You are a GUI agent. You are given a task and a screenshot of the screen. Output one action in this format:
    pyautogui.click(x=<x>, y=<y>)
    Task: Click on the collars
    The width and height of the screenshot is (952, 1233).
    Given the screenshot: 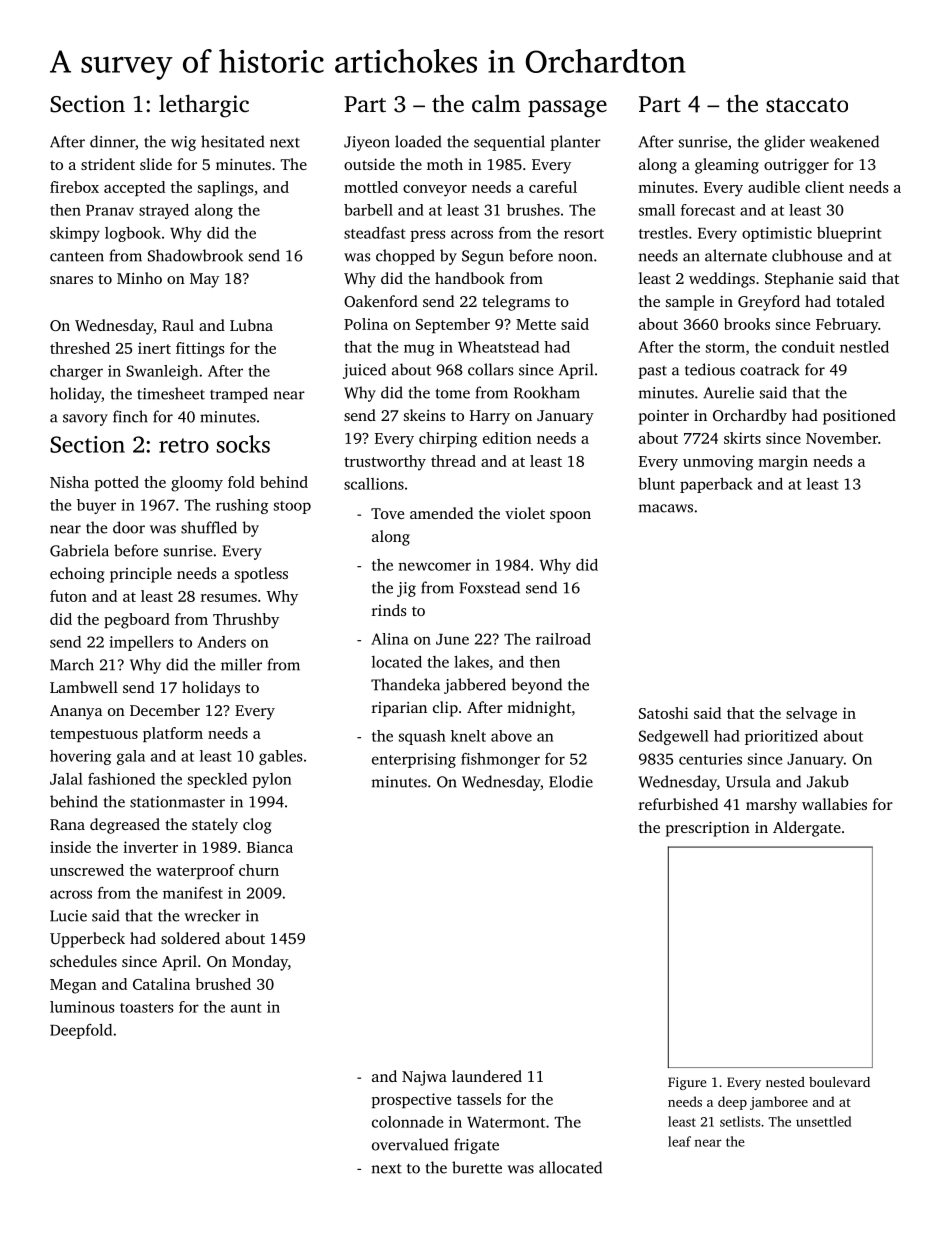 What is the action you would take?
    pyautogui.click(x=490, y=369)
